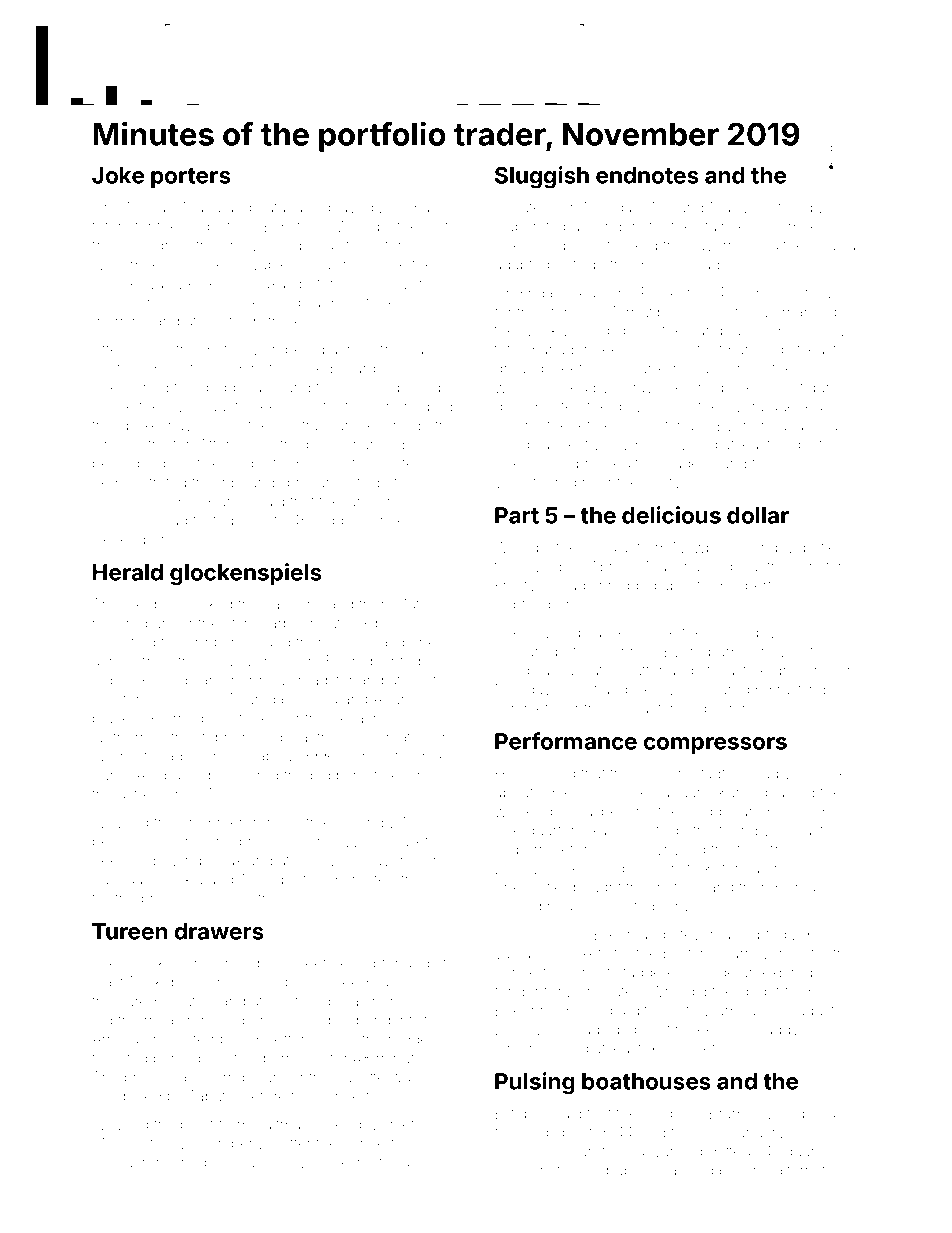  What do you see at coordinates (140, 303) in the screenshot?
I see `conscientious` at bounding box center [140, 303].
